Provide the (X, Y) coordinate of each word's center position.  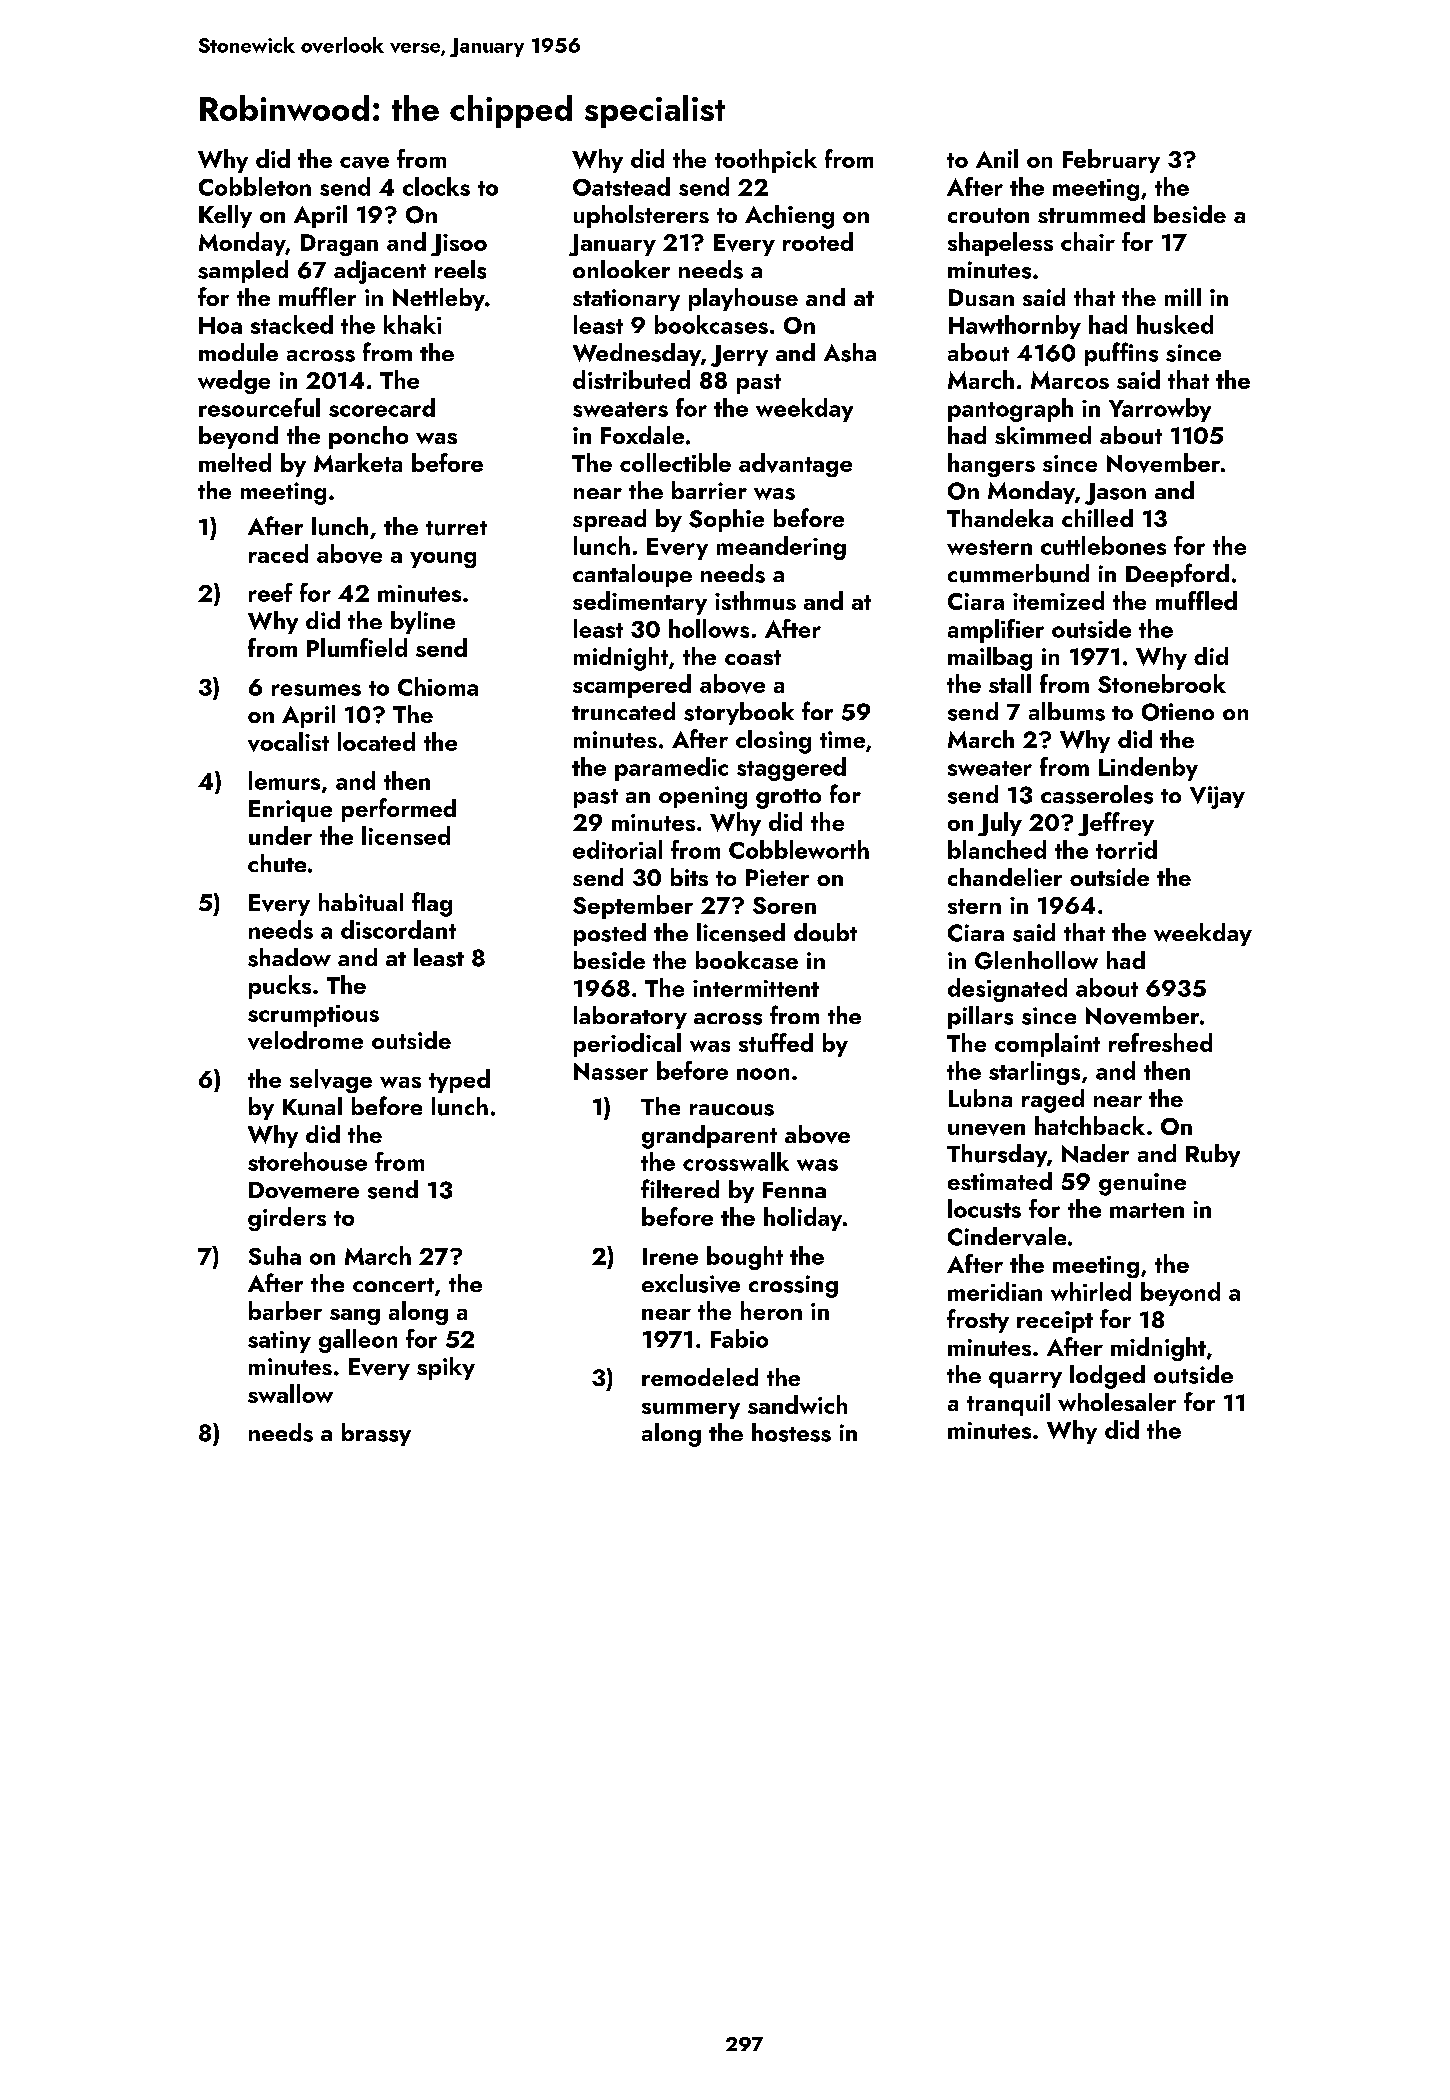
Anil (997, 158)
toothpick (766, 161)
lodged (1107, 1377)
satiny (279, 1342)
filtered (680, 1188)
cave (364, 163)
